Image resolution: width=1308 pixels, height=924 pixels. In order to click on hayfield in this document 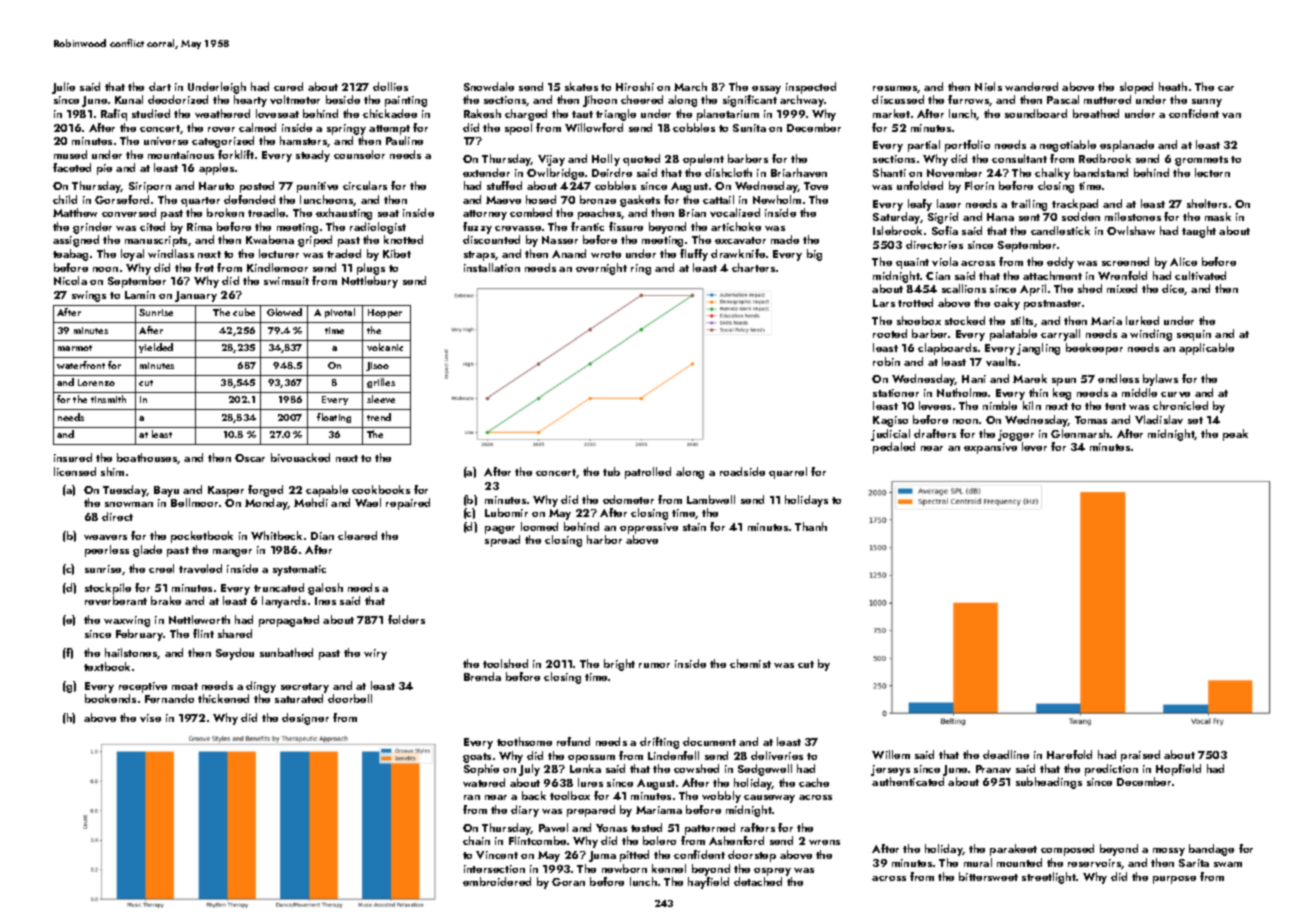, I will do `click(708, 883)`.
